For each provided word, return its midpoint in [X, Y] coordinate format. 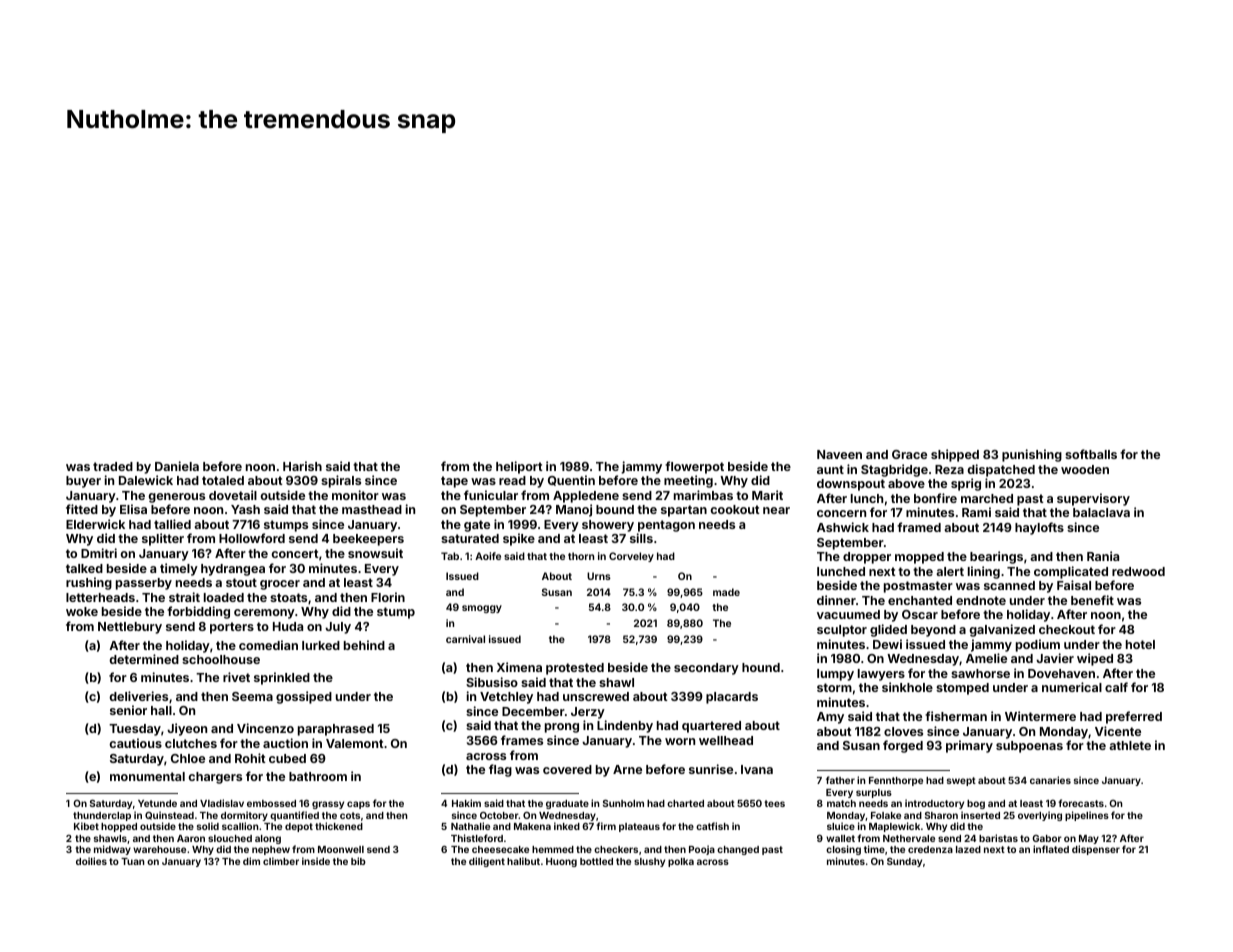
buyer [83, 482]
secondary [706, 669]
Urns [599, 576]
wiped [1095, 659]
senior [128, 710]
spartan [684, 511]
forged [903, 746]
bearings [996, 557]
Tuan [133, 861]
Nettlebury [130, 628]
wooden [1085, 469]
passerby [144, 584]
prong [562, 728]
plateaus [639, 827]
